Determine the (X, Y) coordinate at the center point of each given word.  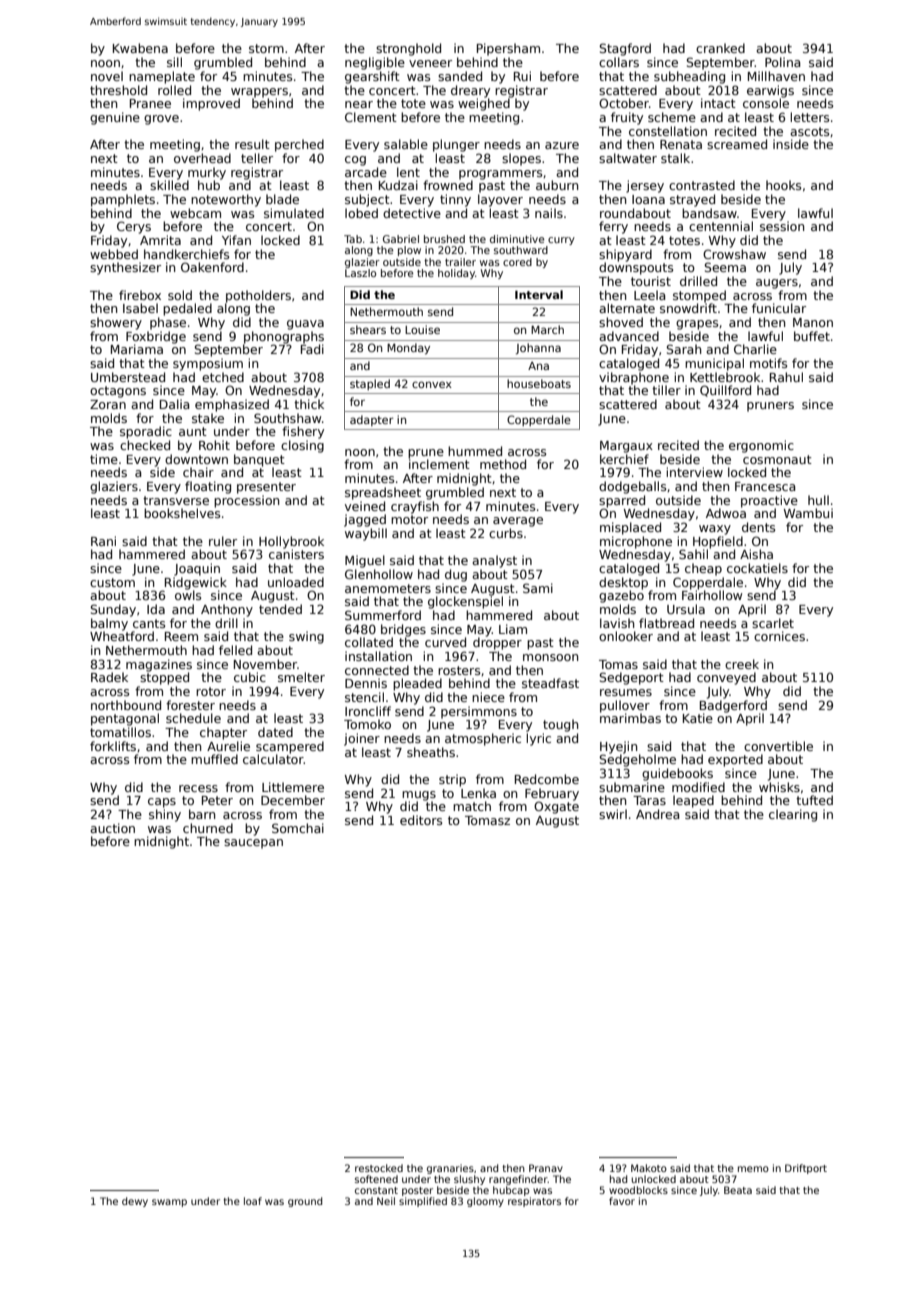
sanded (460, 76)
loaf (253, 1201)
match (472, 806)
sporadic (146, 432)
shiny (165, 815)
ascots (809, 131)
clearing (793, 815)
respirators (534, 1202)
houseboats (539, 383)
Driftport (806, 1169)
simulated (294, 213)
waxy (715, 530)
